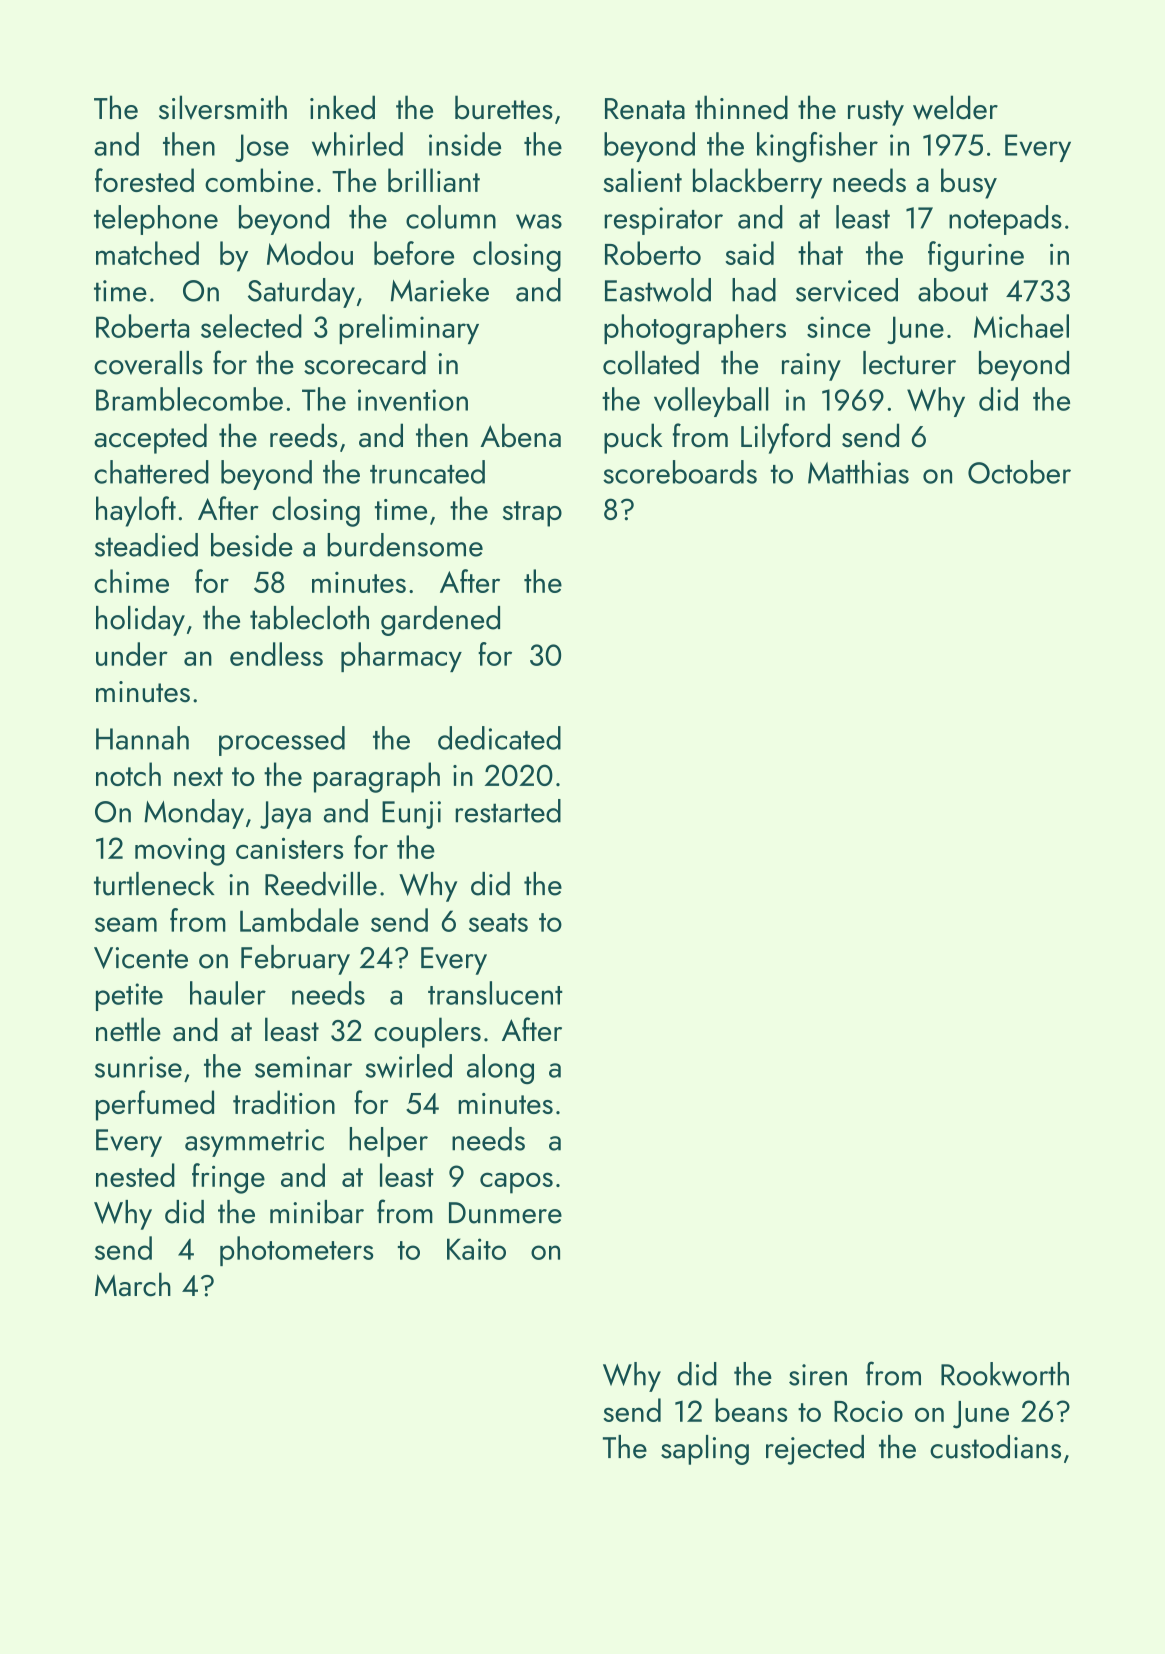  I want to click on March, so click(133, 1284).
